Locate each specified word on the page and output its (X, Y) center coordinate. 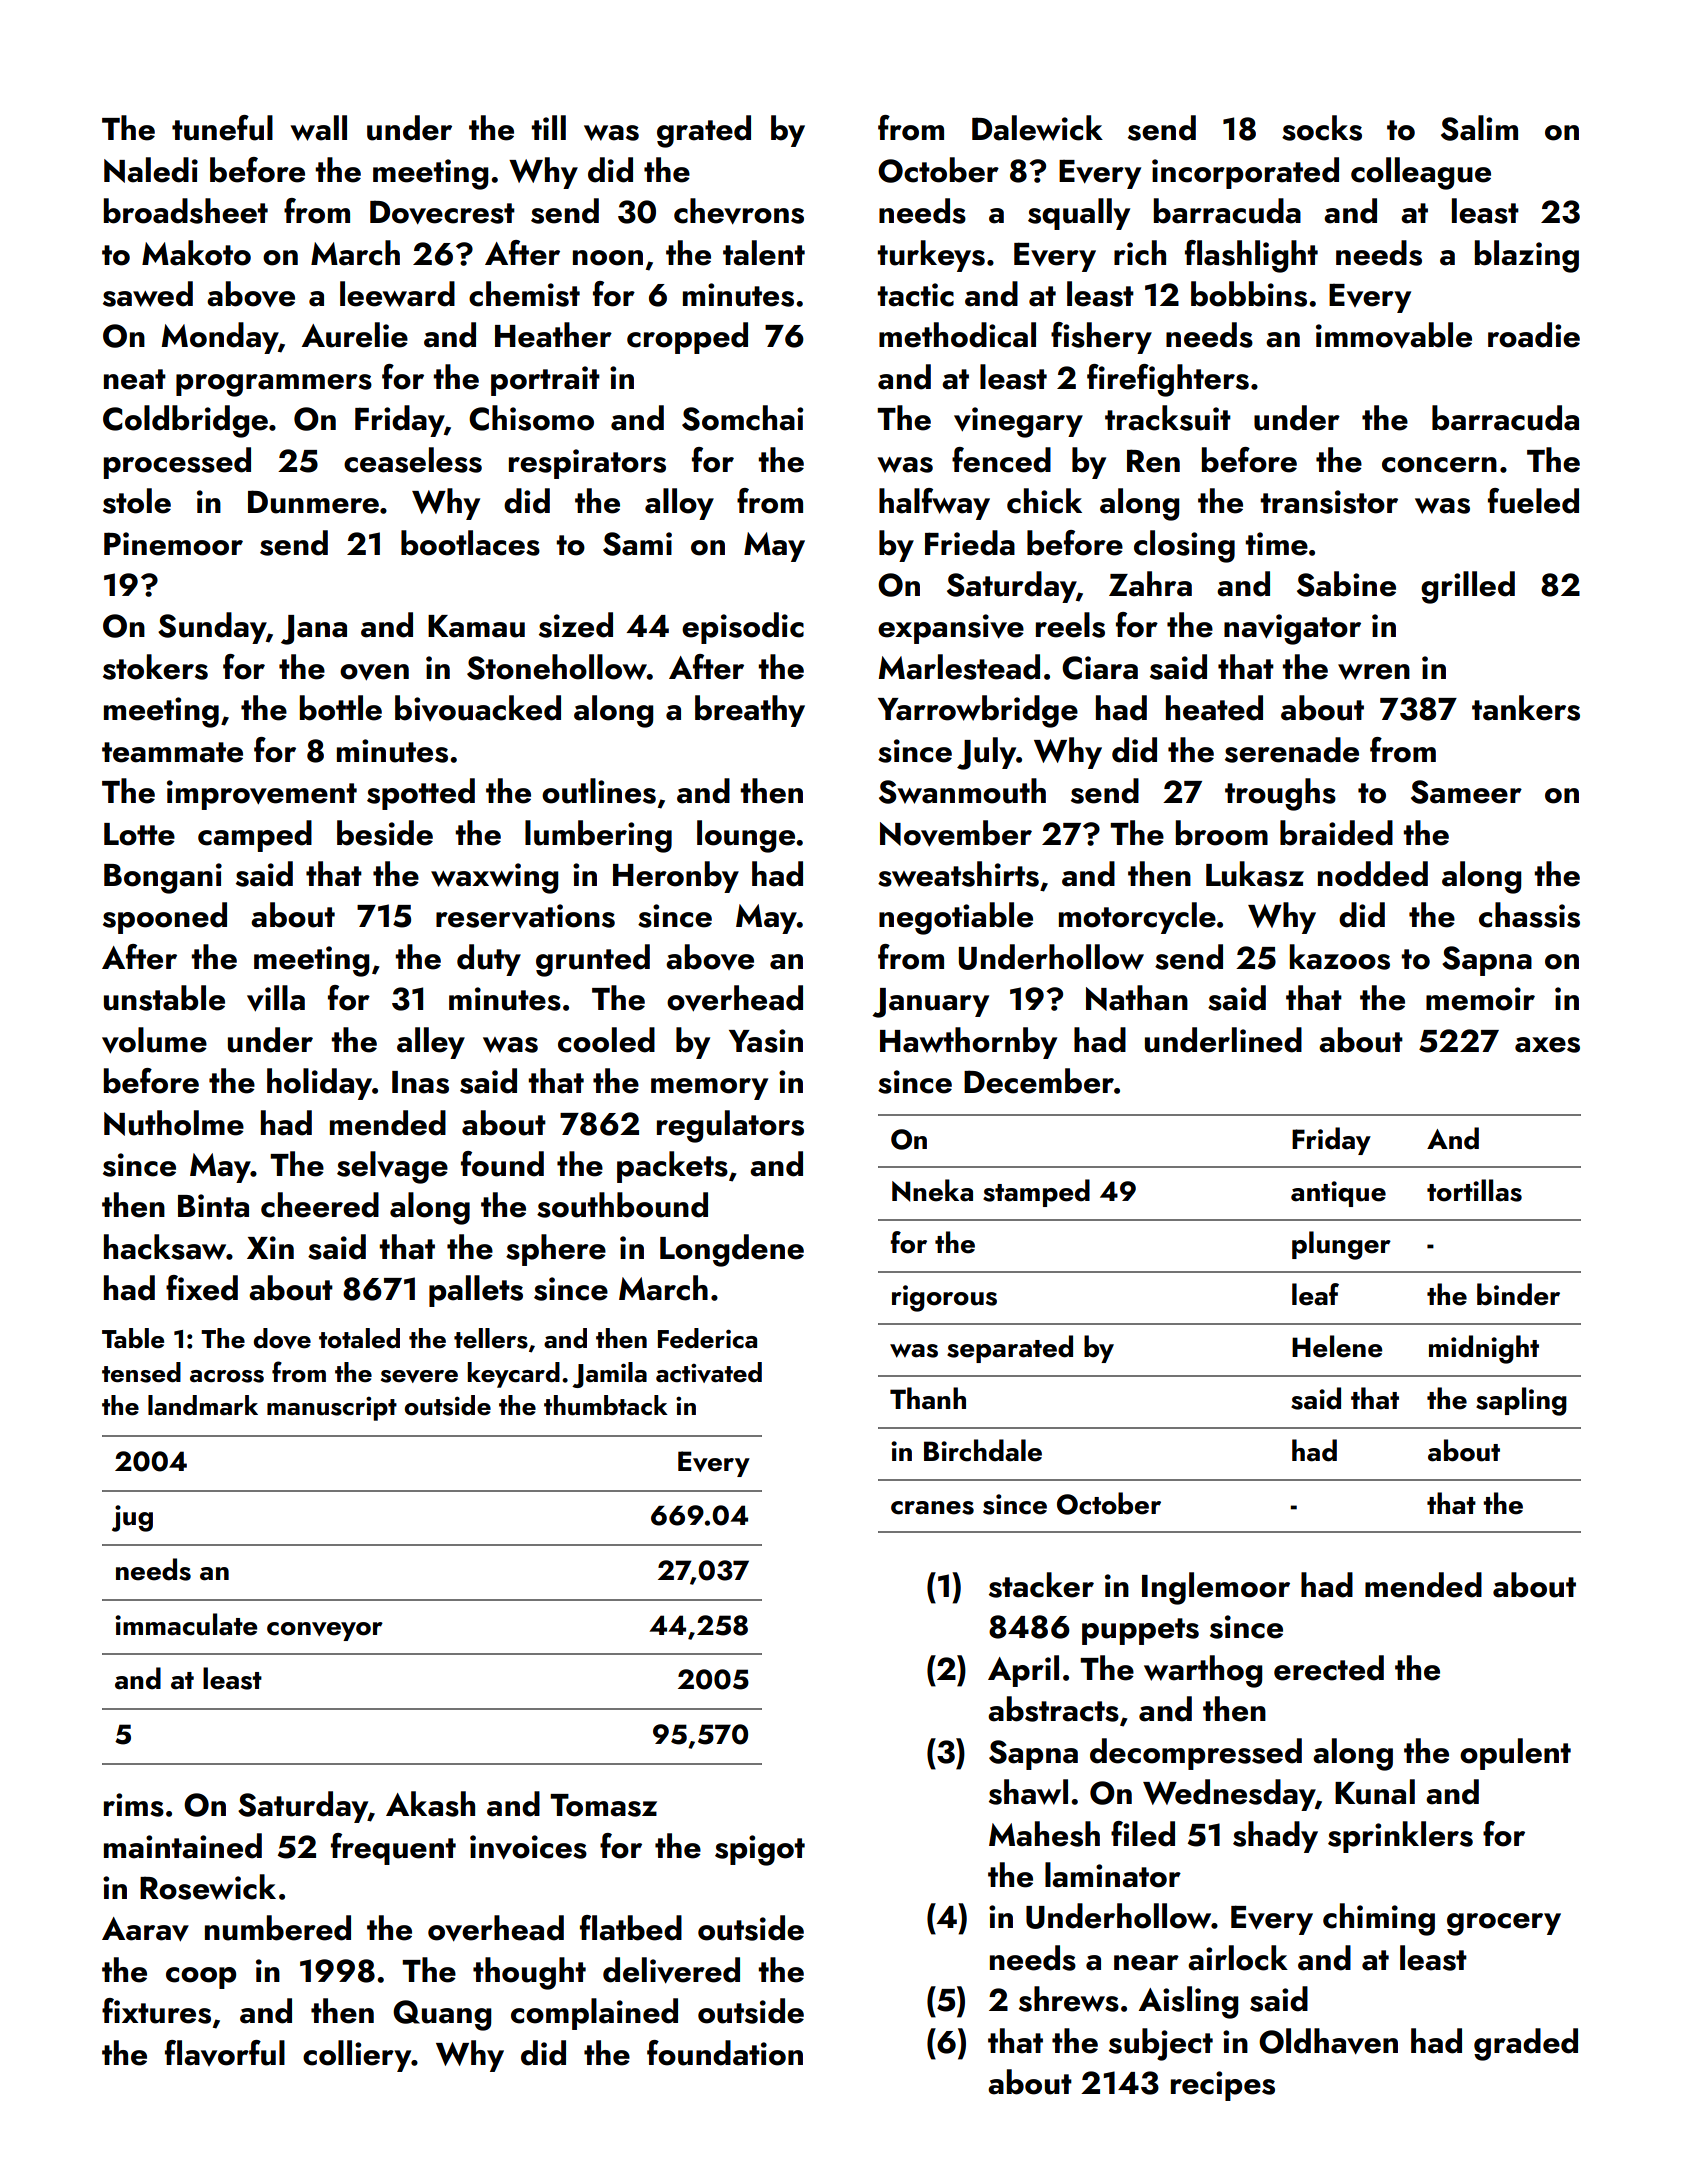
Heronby (676, 877)
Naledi (151, 170)
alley (431, 1043)
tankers (1526, 708)
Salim (1479, 128)
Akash (430, 1804)
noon (608, 258)
